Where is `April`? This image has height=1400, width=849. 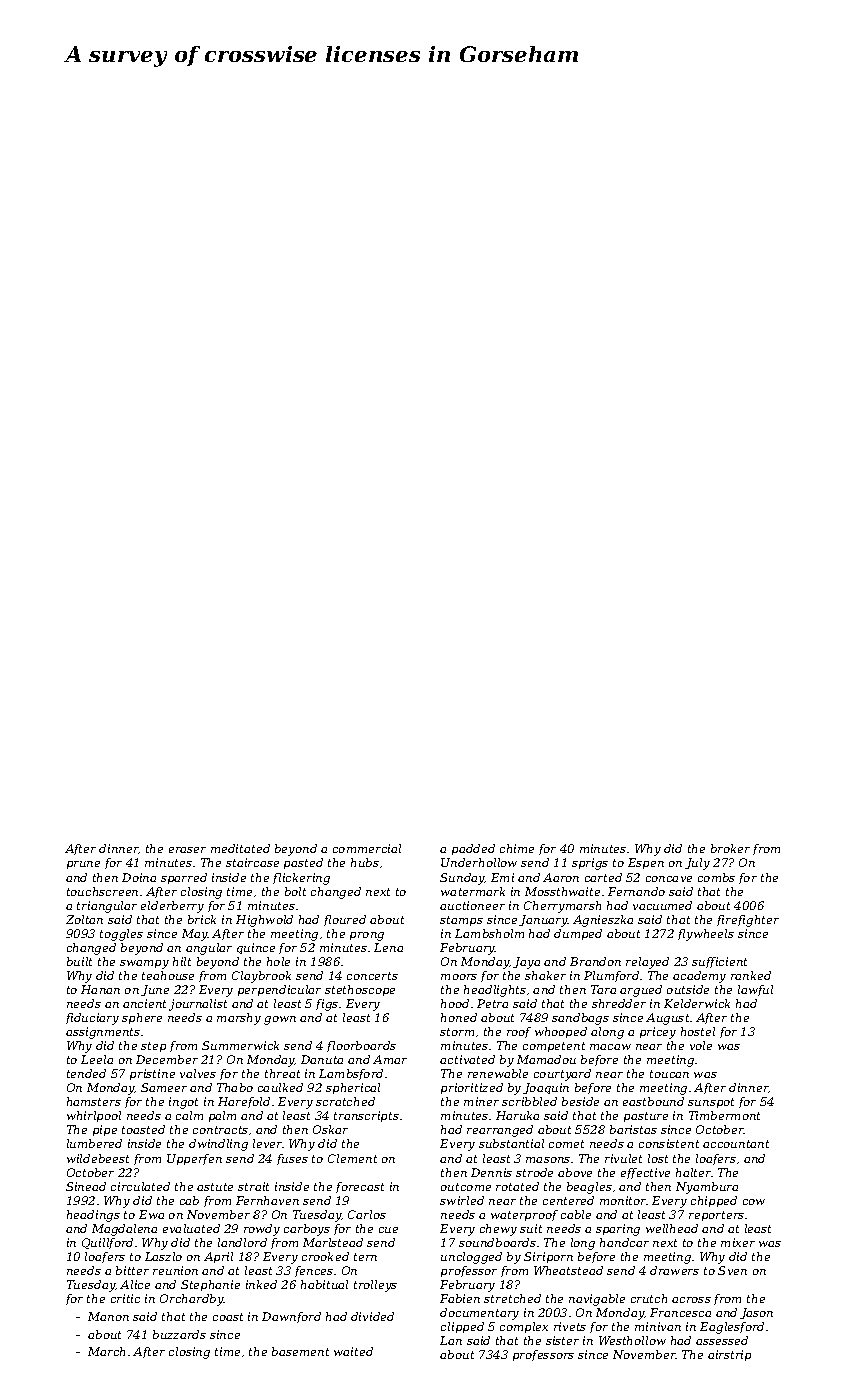
April is located at coordinates (218, 1257).
